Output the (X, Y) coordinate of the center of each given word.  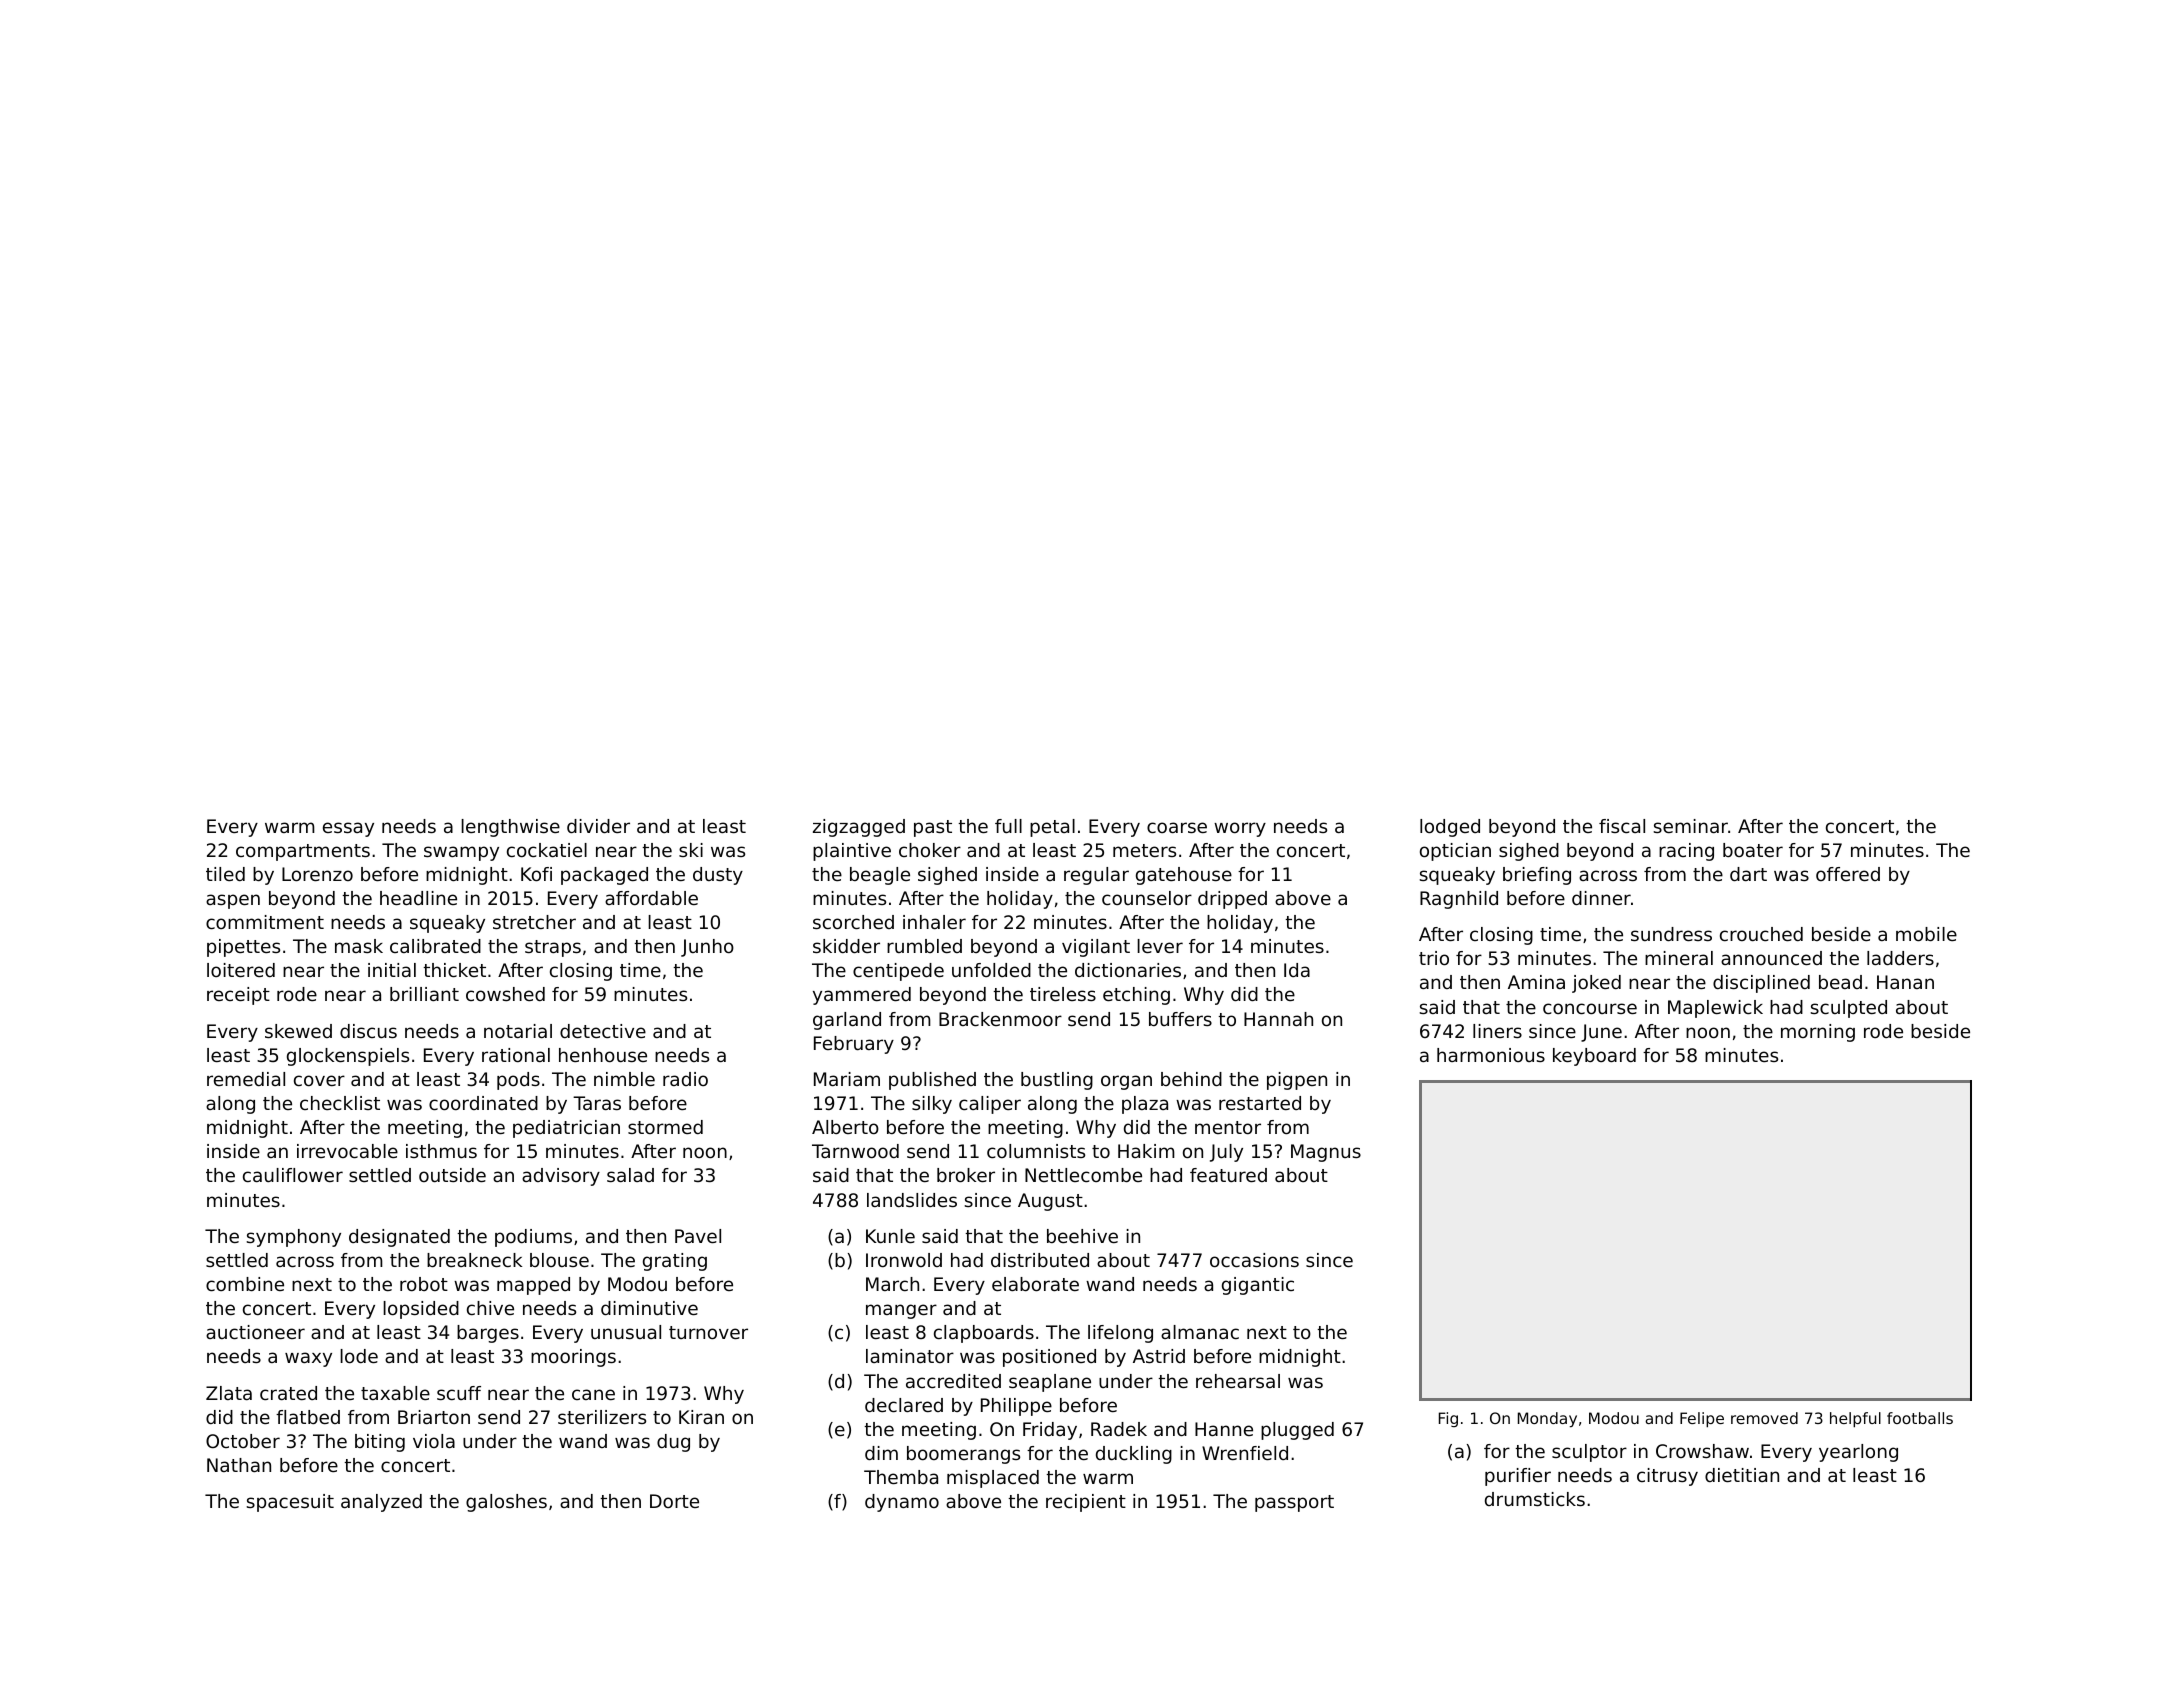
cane (593, 1394)
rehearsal (1238, 1381)
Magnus (1326, 1153)
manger (901, 1311)
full (1008, 826)
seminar (1691, 826)
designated (399, 1238)
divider (598, 826)
